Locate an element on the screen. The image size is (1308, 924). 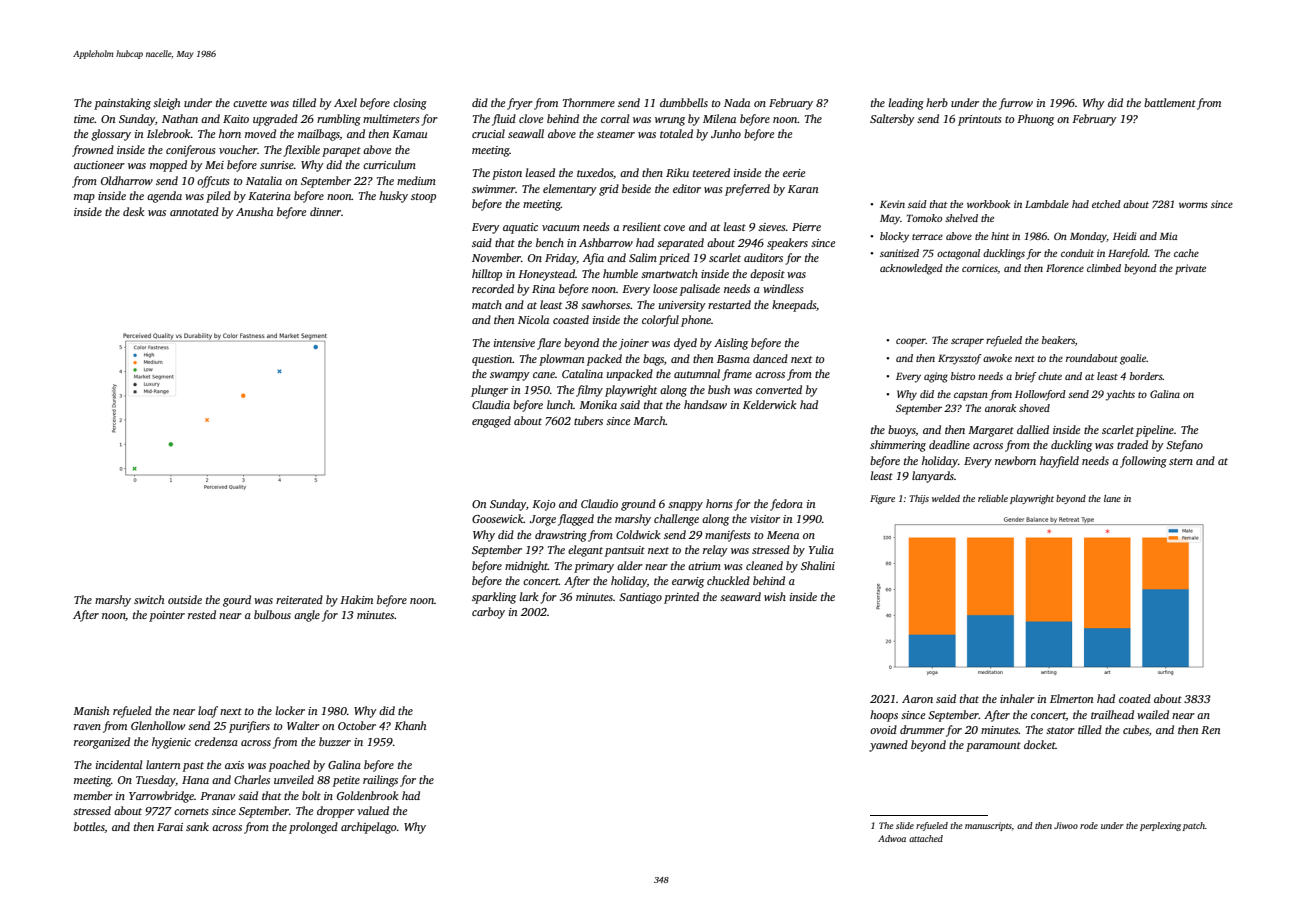
match is located at coordinates (487, 304).
